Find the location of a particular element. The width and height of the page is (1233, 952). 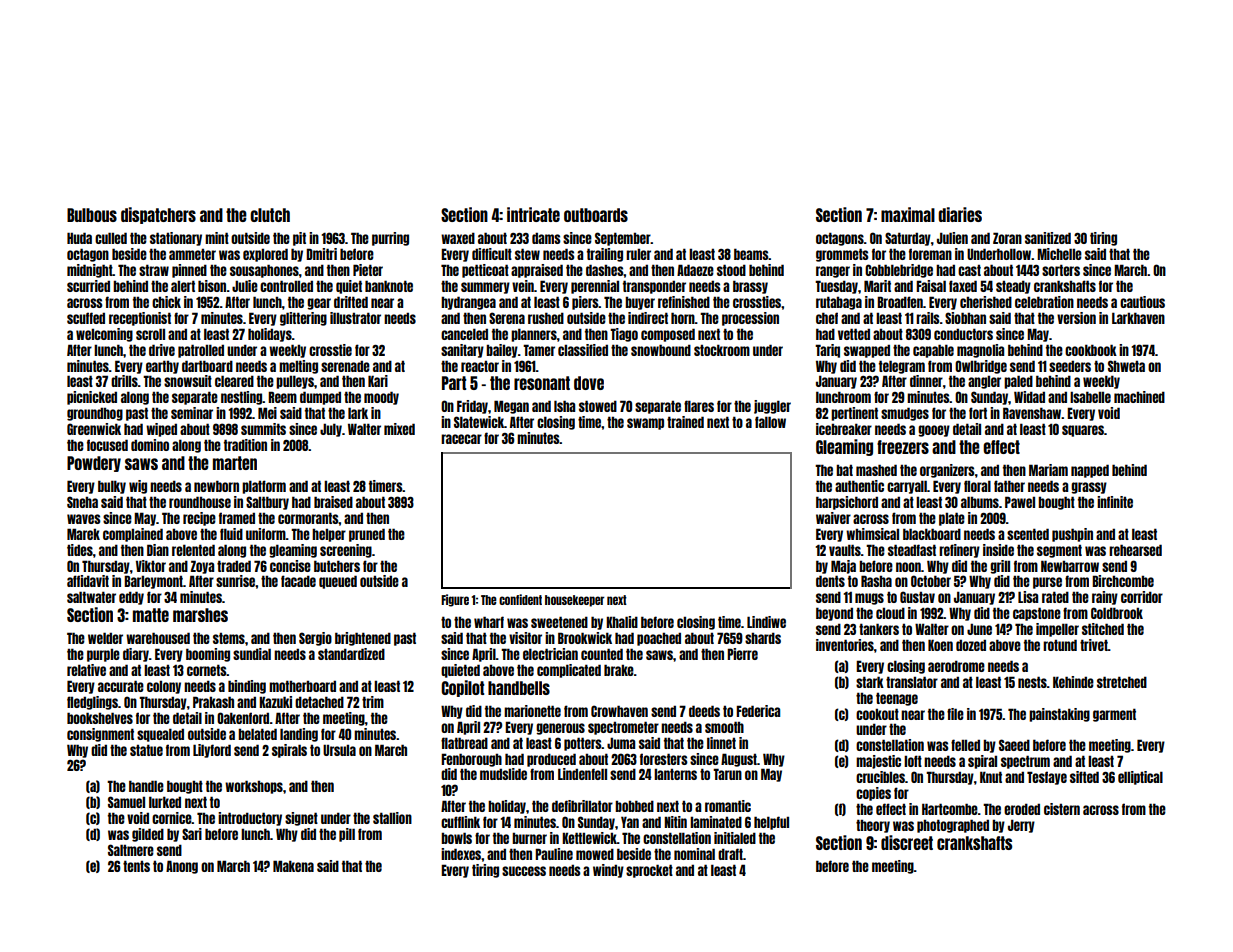

midnight is located at coordinates (90, 271).
